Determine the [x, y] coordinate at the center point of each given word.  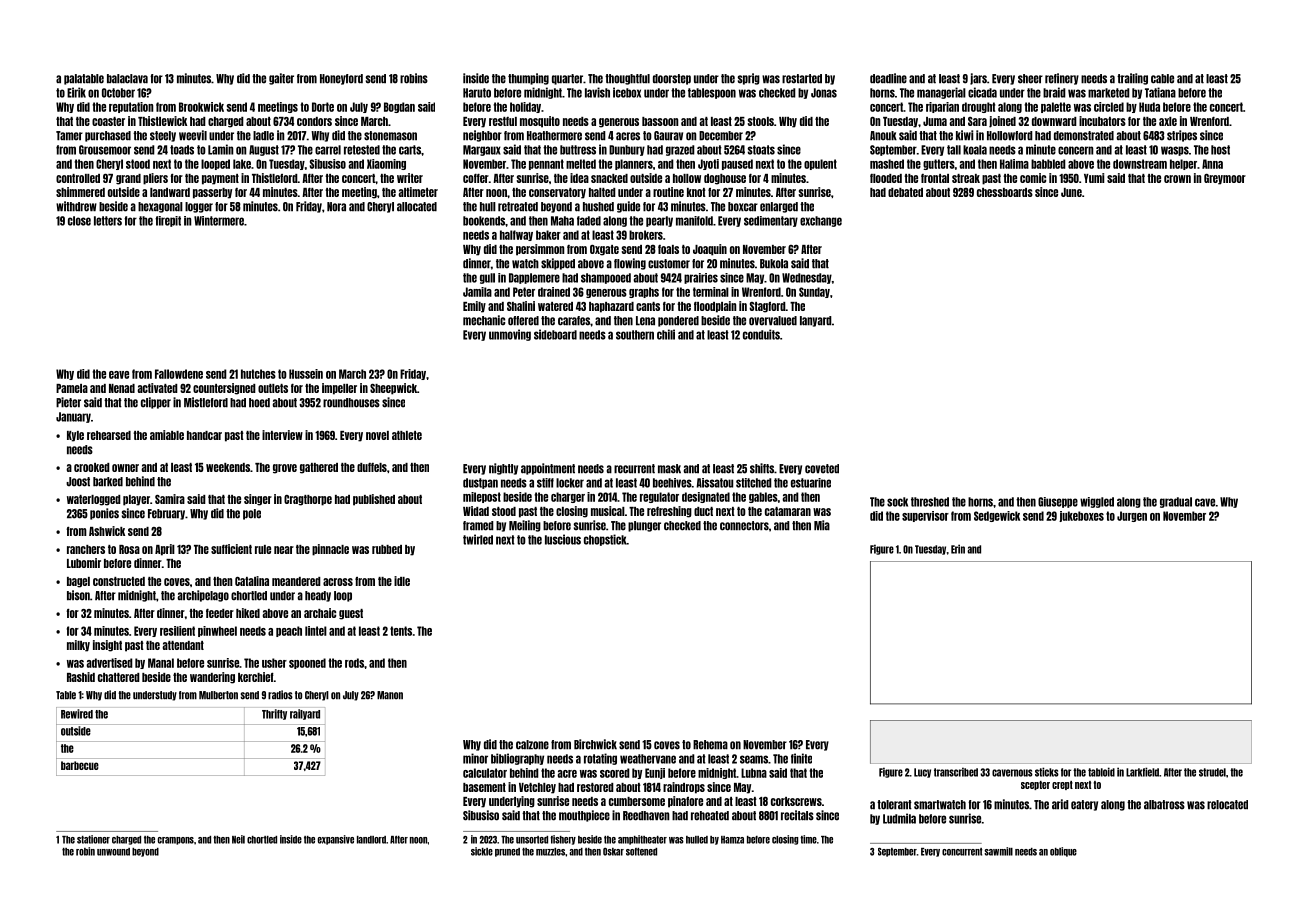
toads [182, 150]
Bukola [774, 264]
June [1071, 192]
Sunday [814, 292]
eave [119, 375]
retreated [518, 207]
